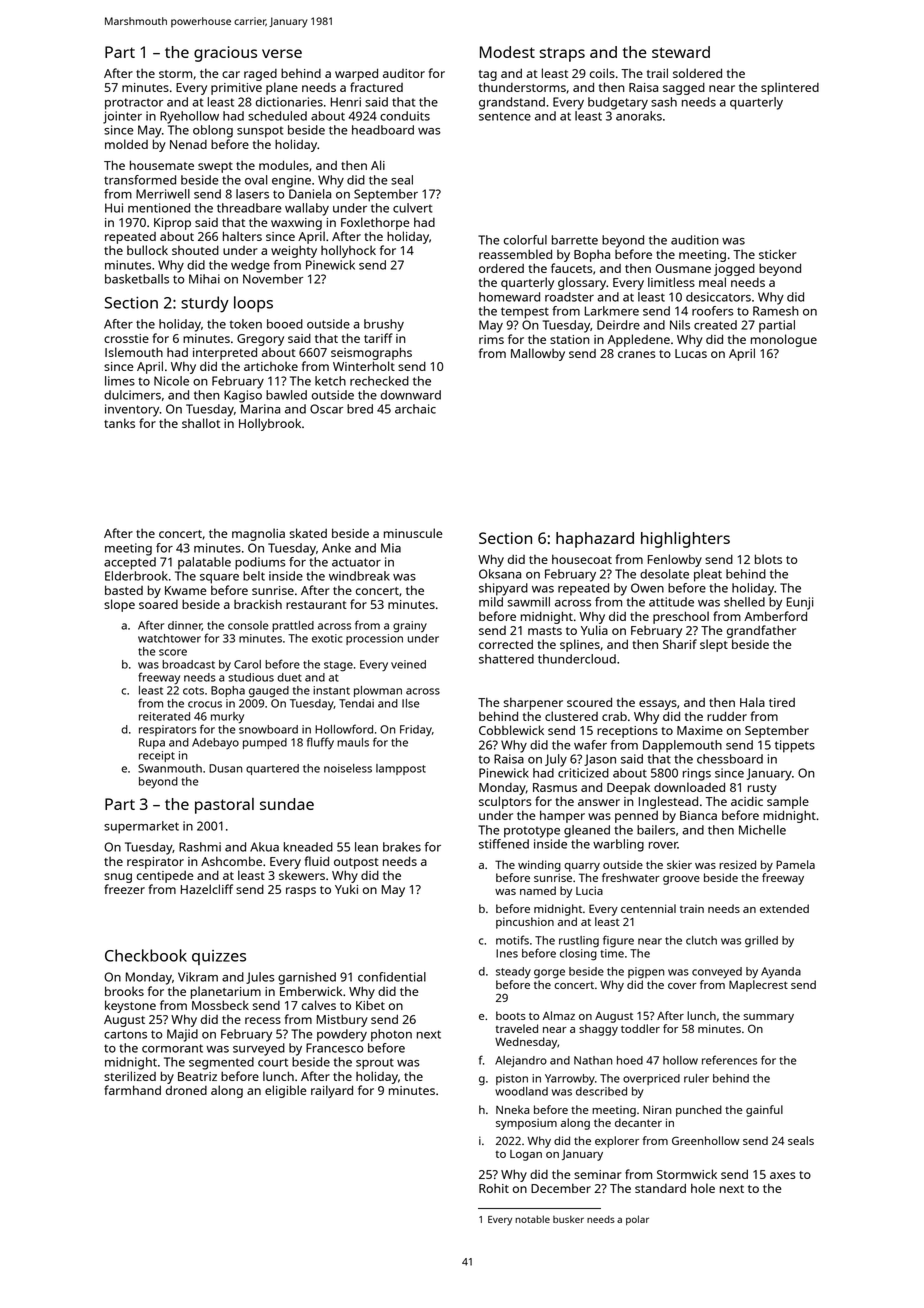  What do you see at coordinates (505, 802) in the document?
I see `sculptors` at bounding box center [505, 802].
